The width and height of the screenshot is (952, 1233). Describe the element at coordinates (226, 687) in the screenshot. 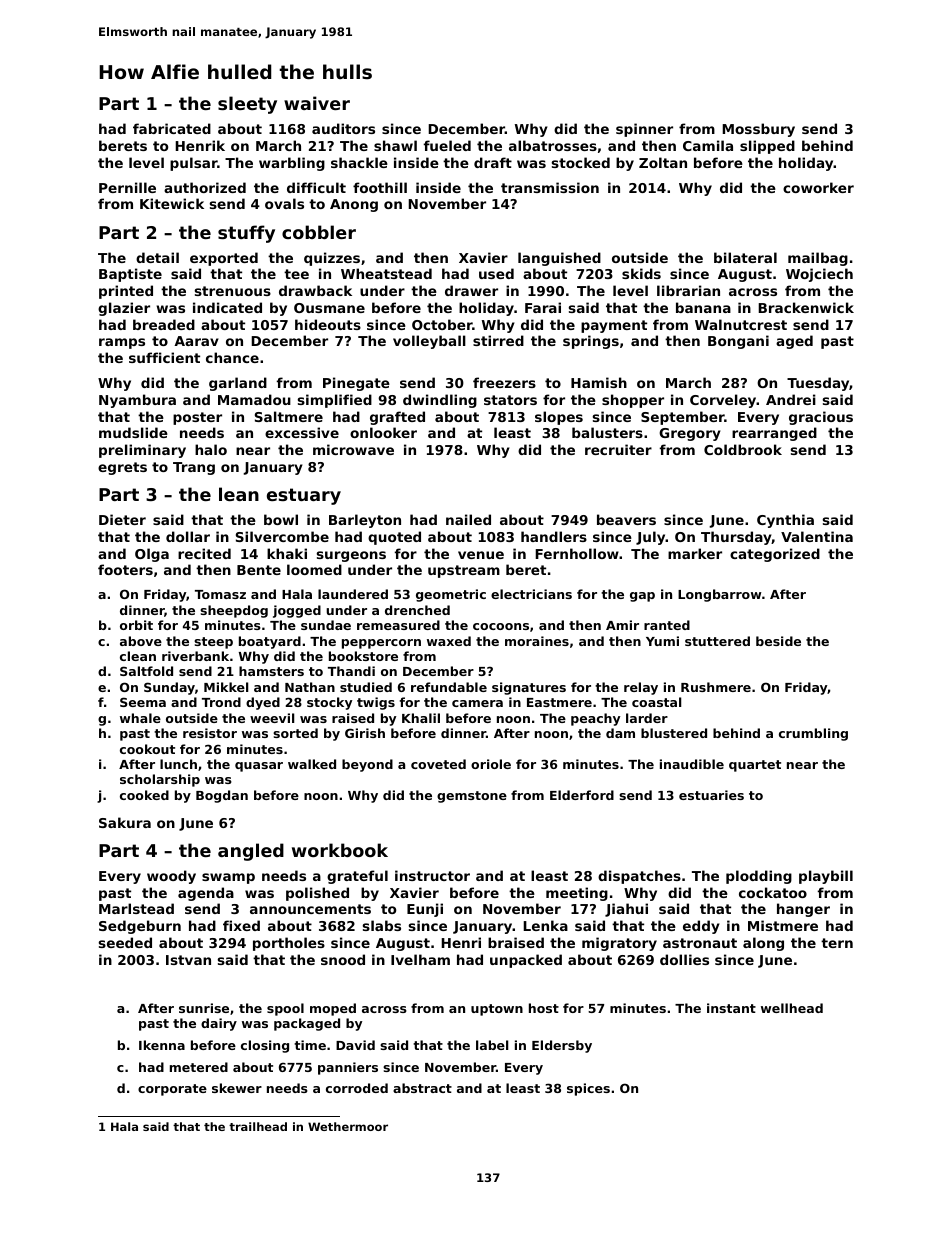

I see `Mikkel` at that location.
